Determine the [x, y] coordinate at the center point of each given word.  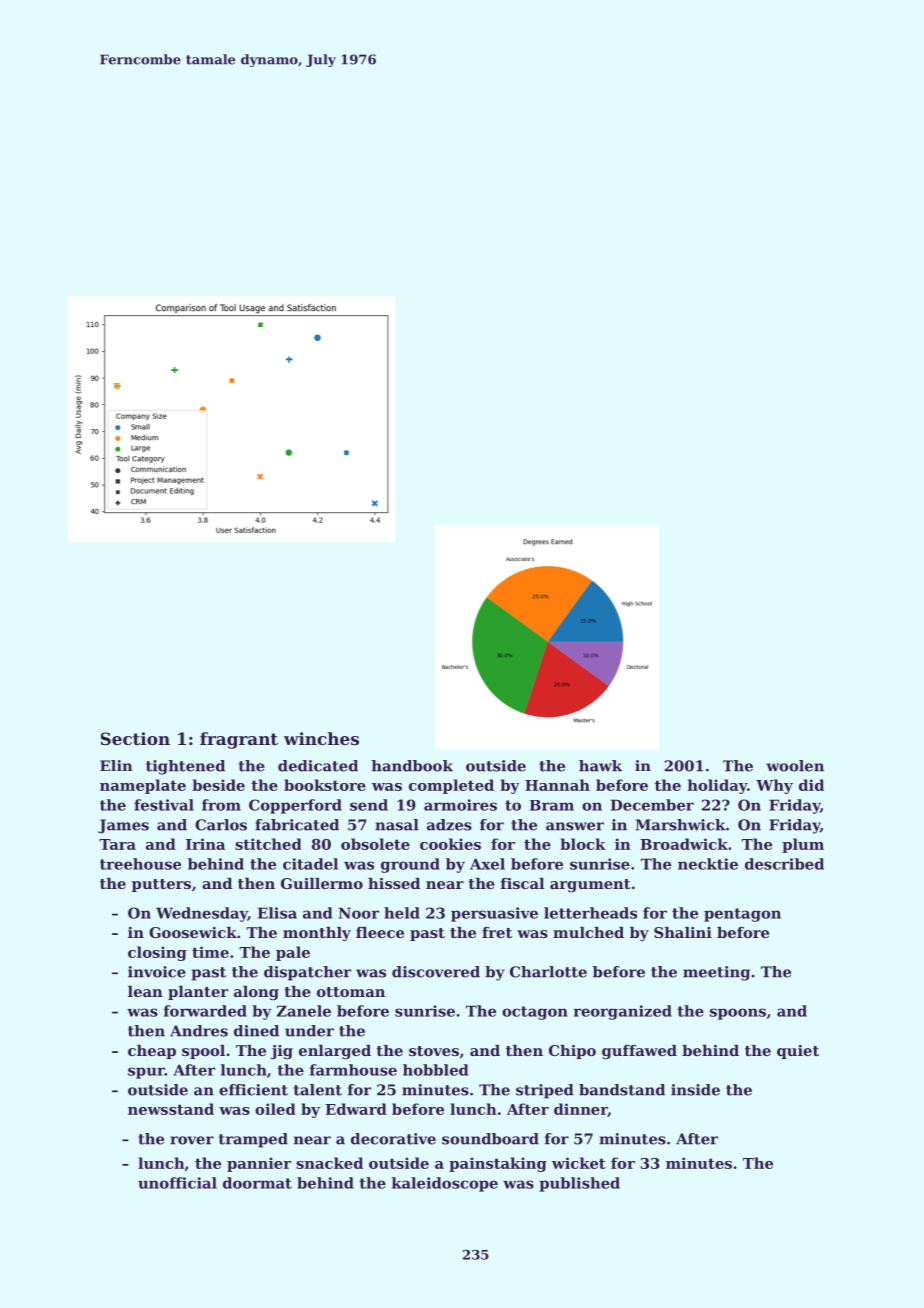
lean [145, 991]
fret [497, 932]
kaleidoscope [445, 1184]
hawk [600, 766]
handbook [412, 766]
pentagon [742, 915]
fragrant [239, 740]
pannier [259, 1164]
